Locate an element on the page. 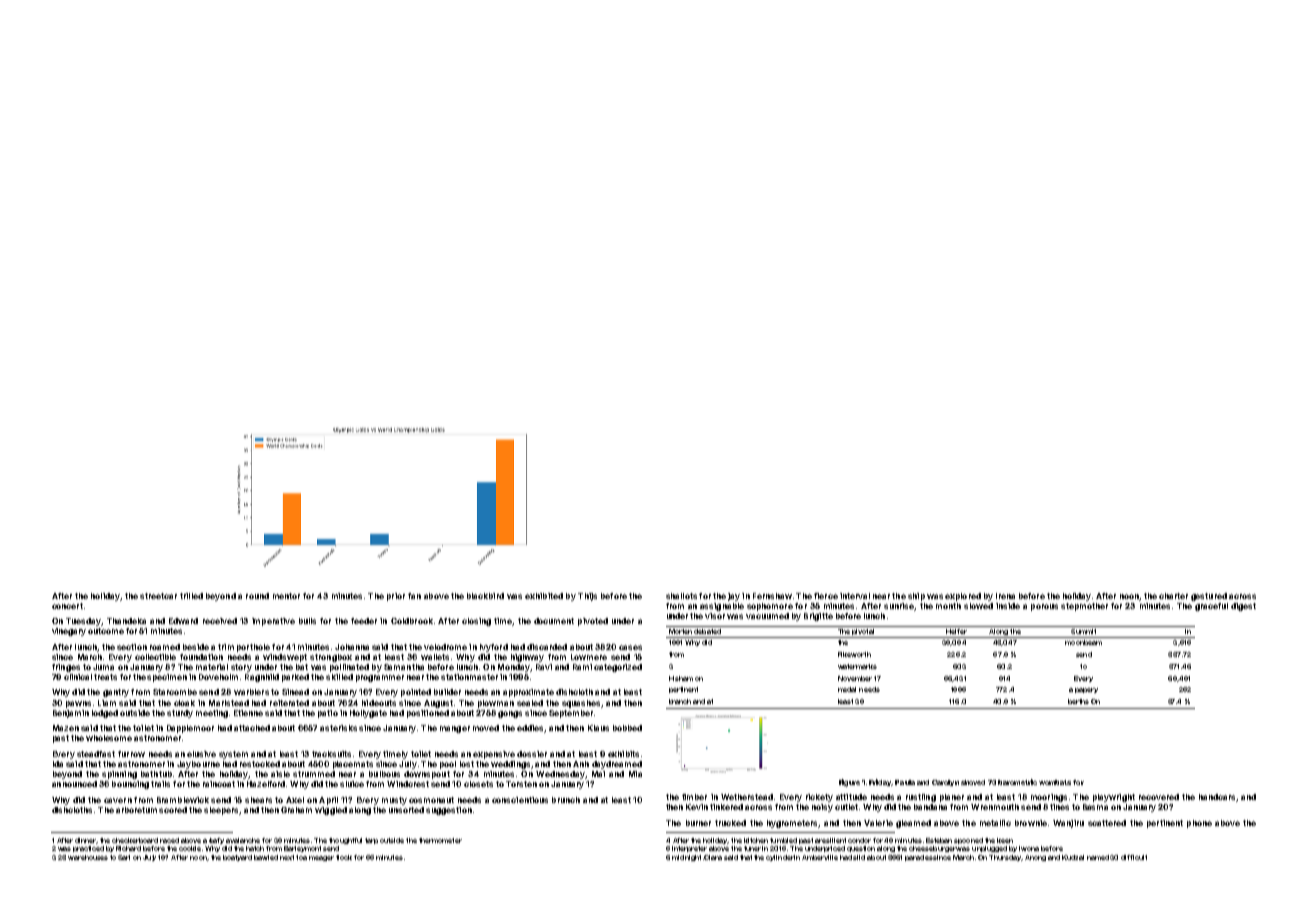 Image resolution: width=1308 pixels, height=924 pixels. closing is located at coordinates (476, 622).
